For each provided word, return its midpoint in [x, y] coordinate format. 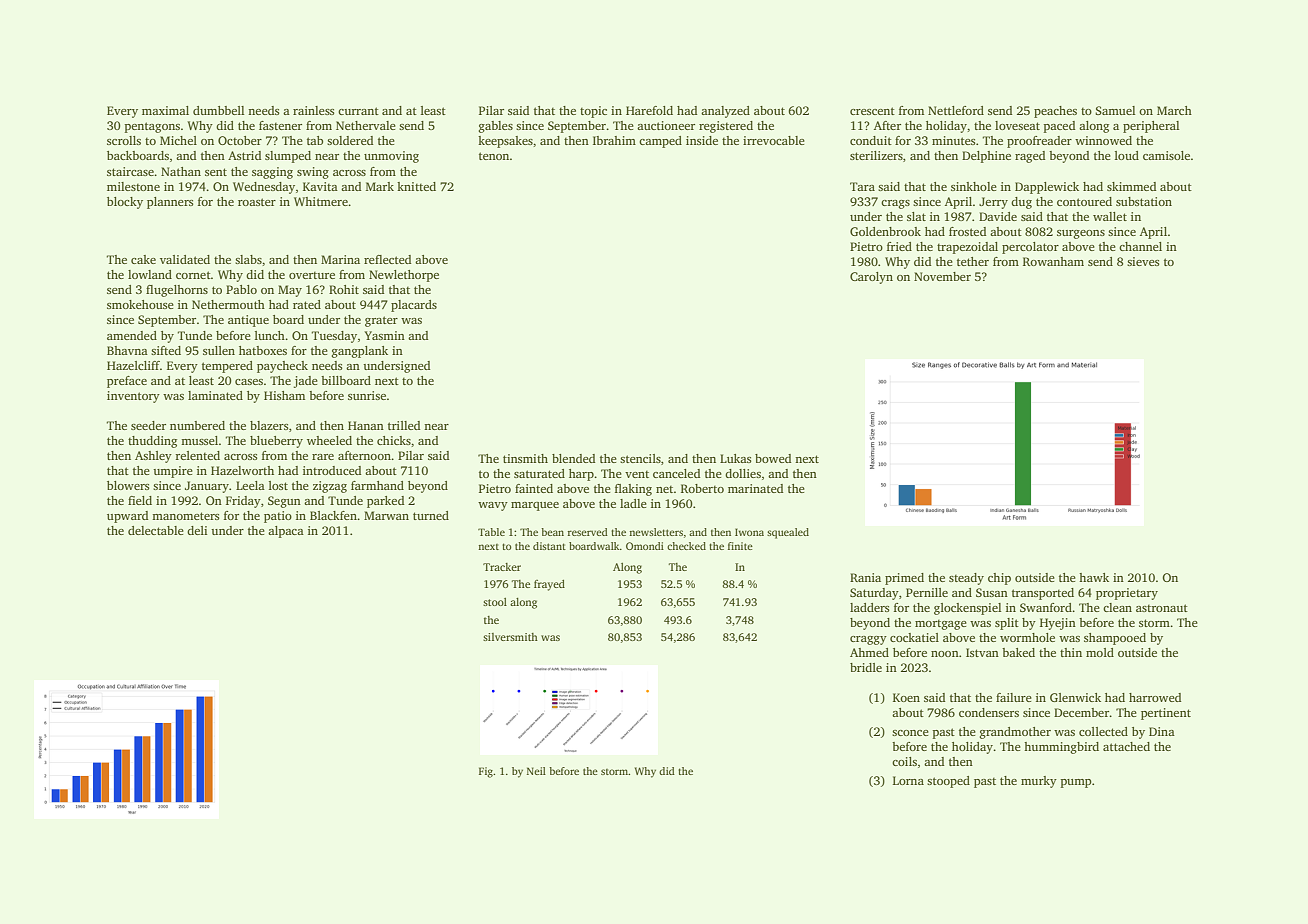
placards [414, 306]
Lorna [908, 780]
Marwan [386, 515]
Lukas [735, 458]
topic [593, 112]
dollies [743, 473]
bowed [773, 458]
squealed [788, 533]
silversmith [510, 637]
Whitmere [321, 201]
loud [1127, 155]
